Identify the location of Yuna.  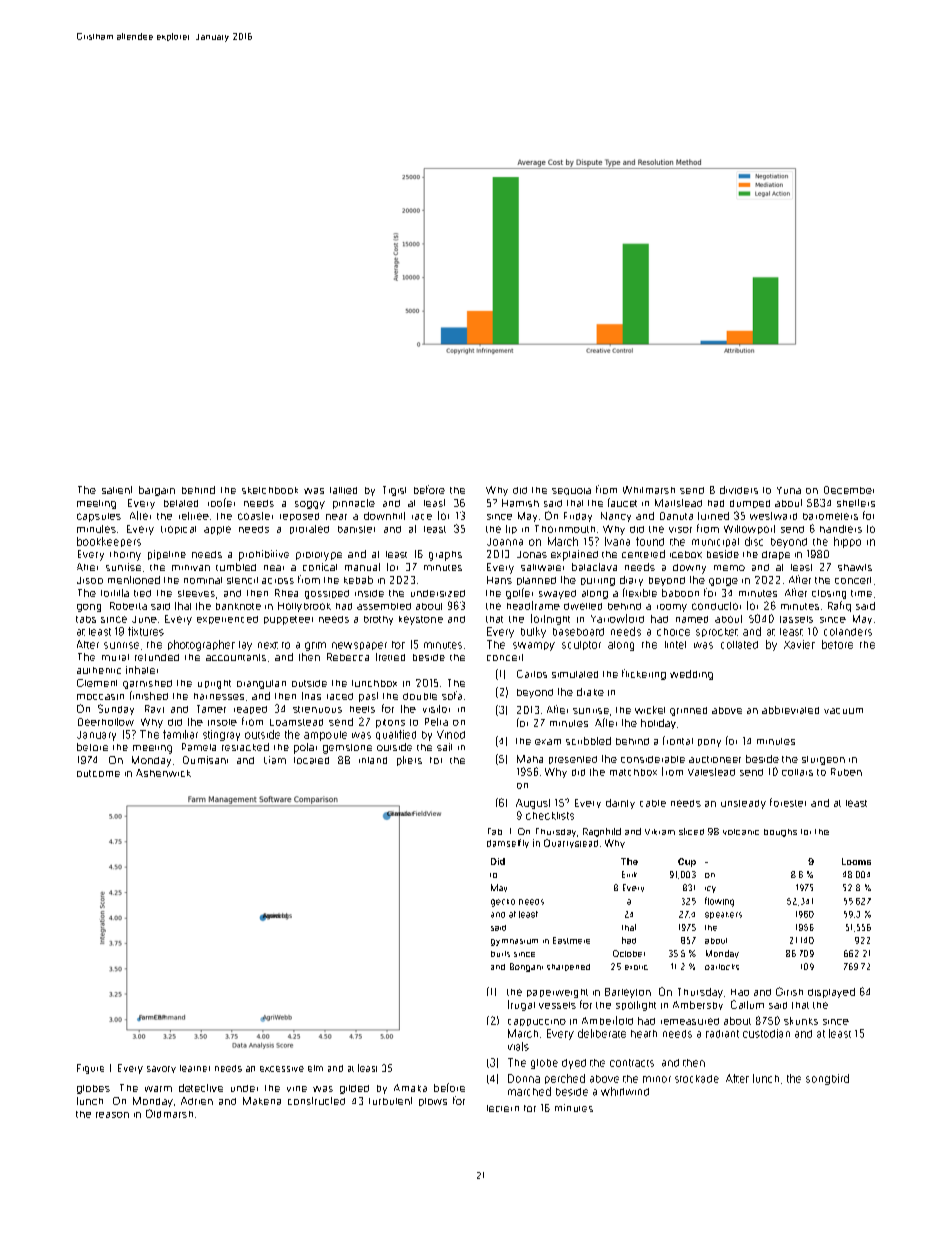
(789, 490).
